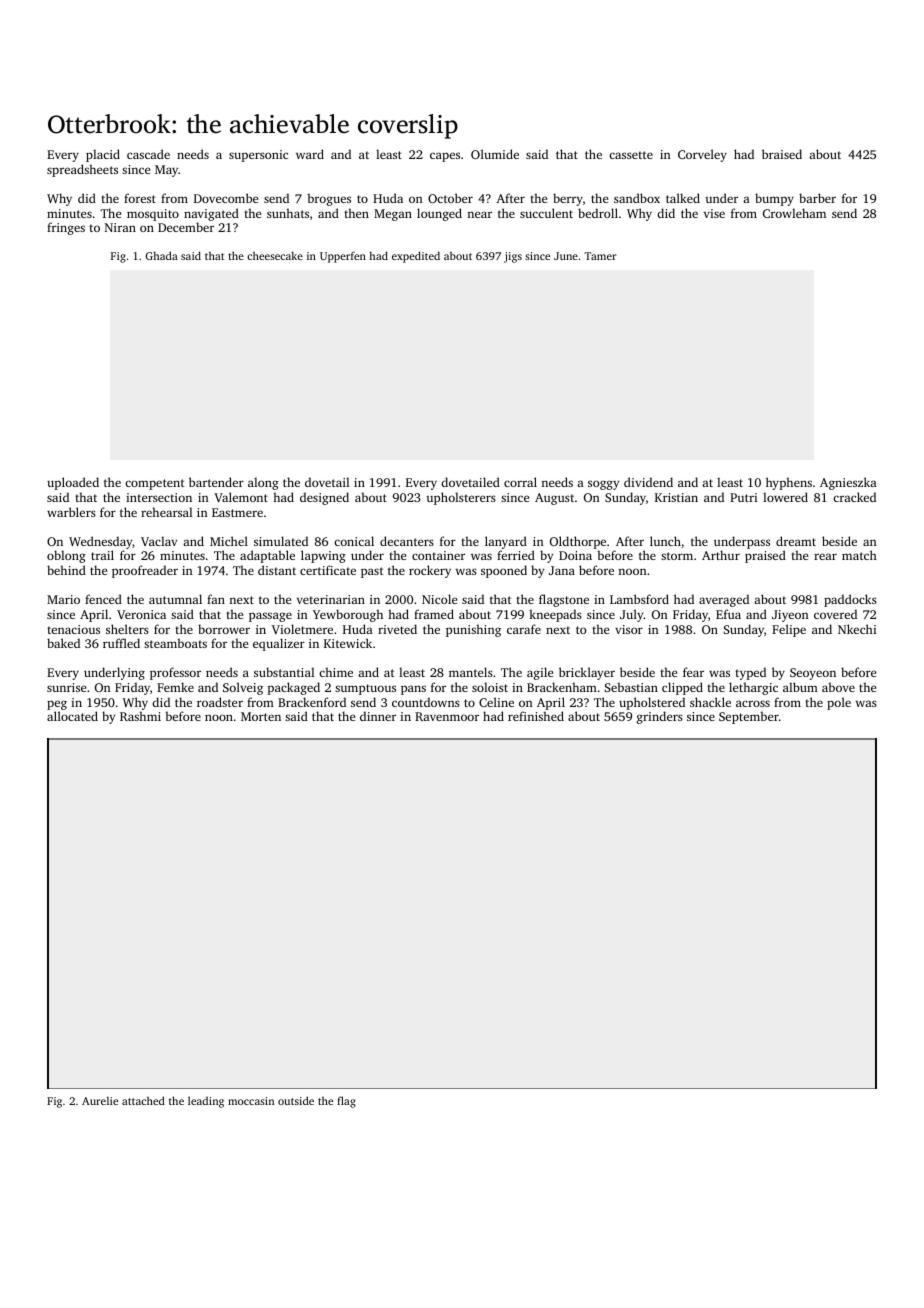  I want to click on grinders, so click(660, 717).
